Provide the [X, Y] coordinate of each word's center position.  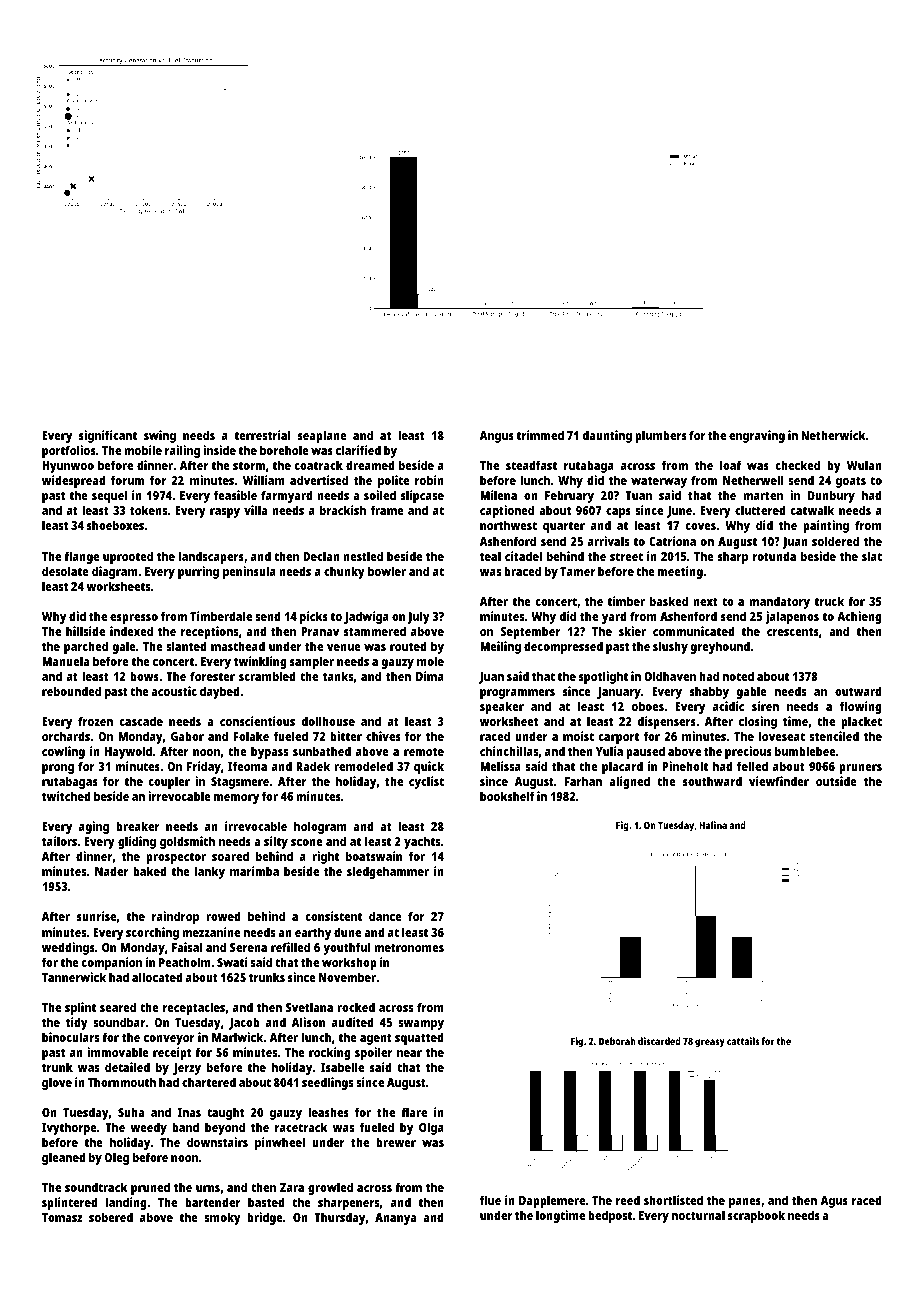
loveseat [782, 736]
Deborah [617, 1041]
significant [108, 436]
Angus [497, 437]
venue [344, 647]
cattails [743, 1041]
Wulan [864, 465]
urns [208, 1188]
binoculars [70, 1037]
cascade [141, 721]
